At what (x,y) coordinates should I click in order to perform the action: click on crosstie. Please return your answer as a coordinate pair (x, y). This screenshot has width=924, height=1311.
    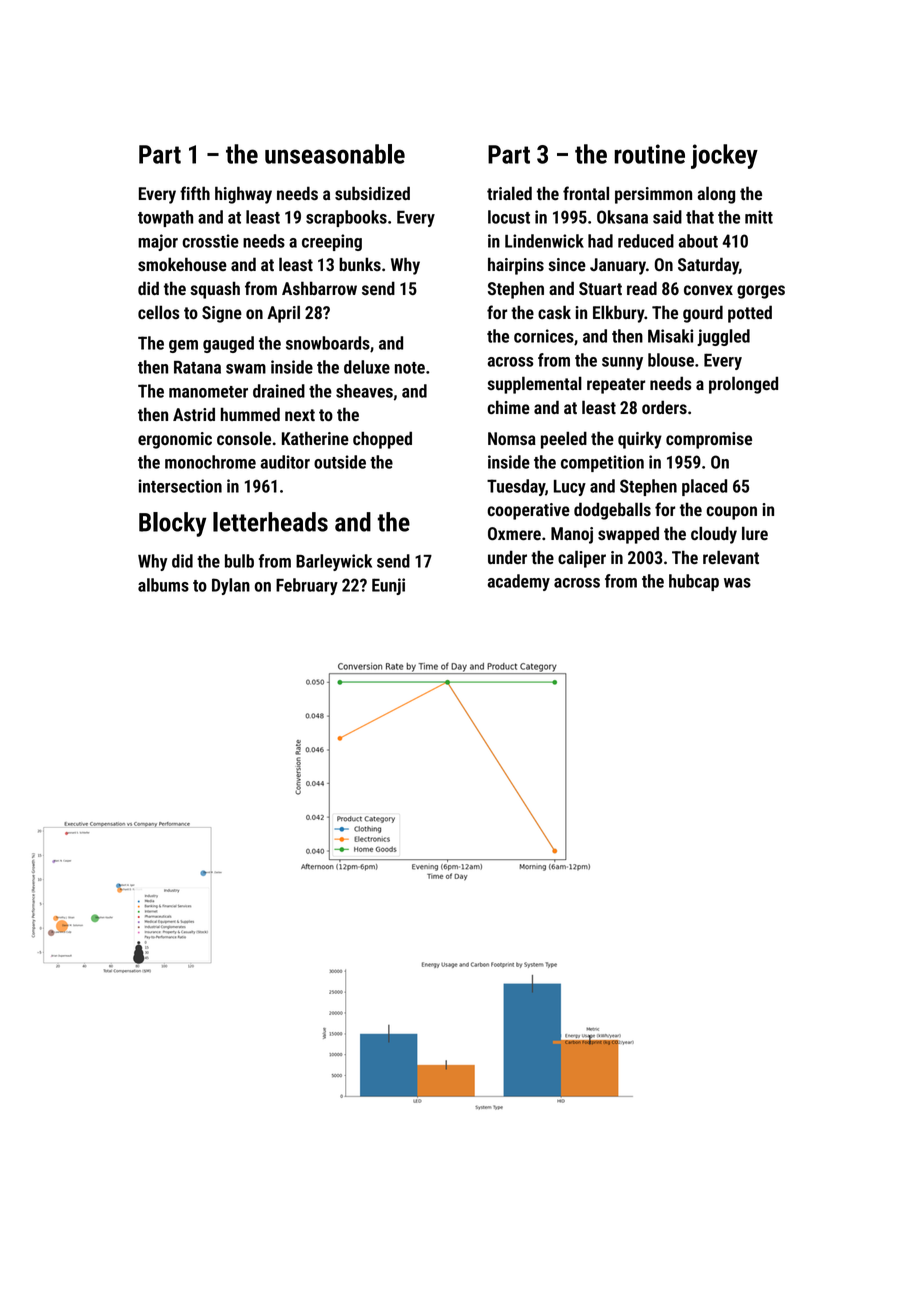
    Looking at the image, I should click on (210, 241).
